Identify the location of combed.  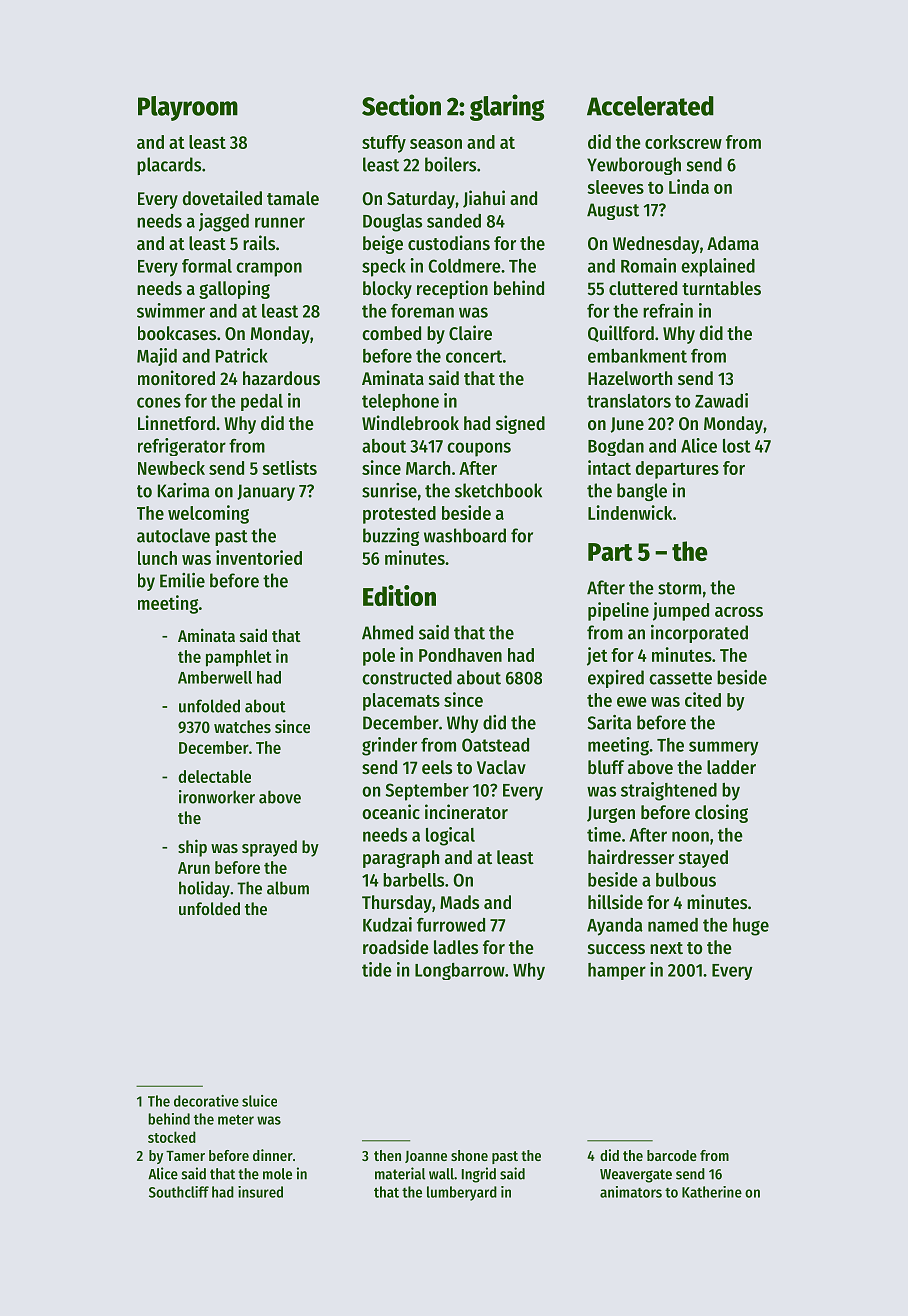
(391, 333).
